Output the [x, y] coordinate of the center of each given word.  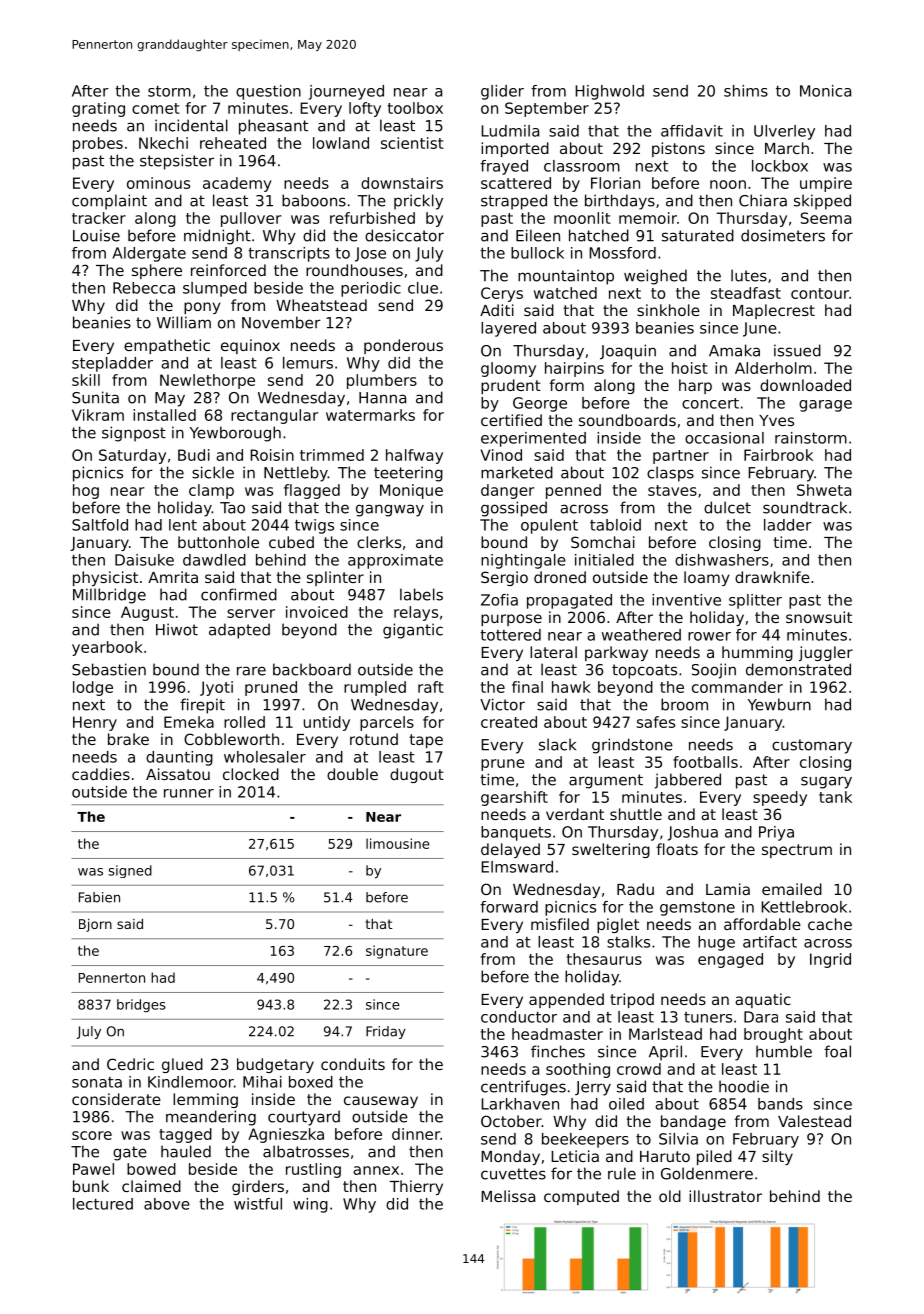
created [509, 722]
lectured [103, 1204]
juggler [826, 653]
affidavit [692, 131]
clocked [251, 774]
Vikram [98, 415]
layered [508, 329]
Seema [826, 218]
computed [581, 1197]
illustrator [725, 1196]
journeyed [346, 92]
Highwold [609, 92]
